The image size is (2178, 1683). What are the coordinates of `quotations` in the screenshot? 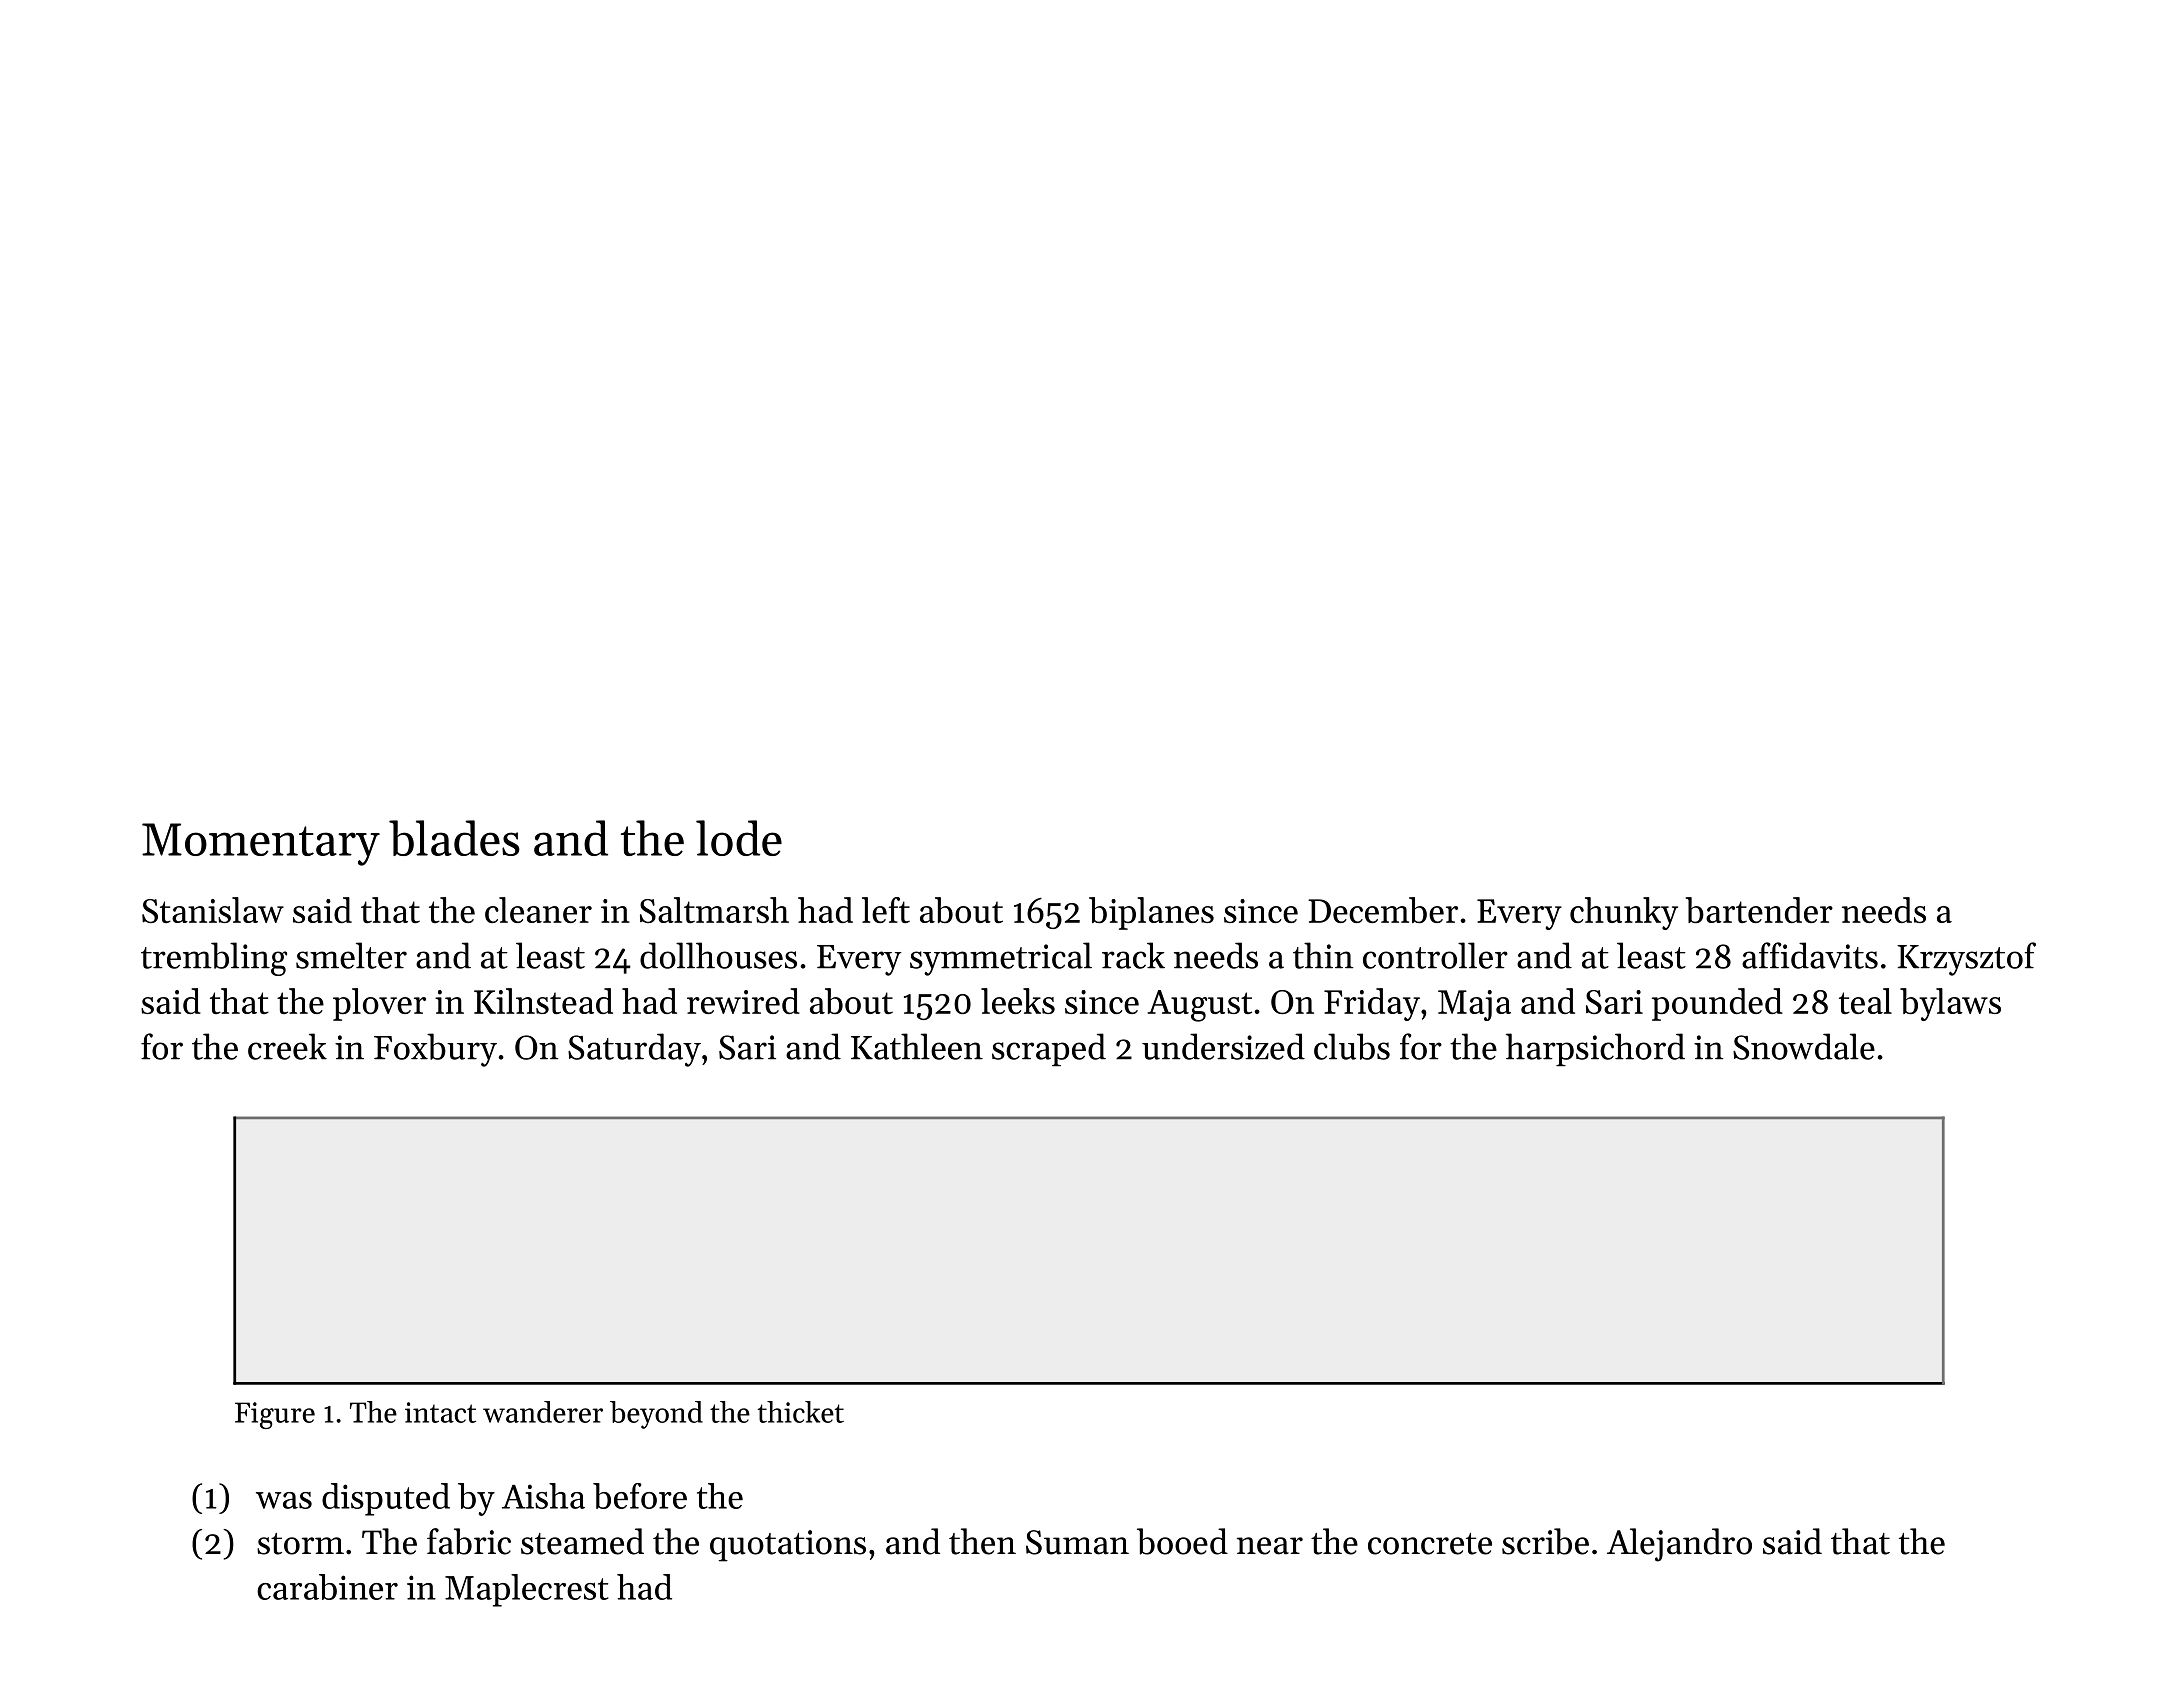 It's located at (788, 1546).
